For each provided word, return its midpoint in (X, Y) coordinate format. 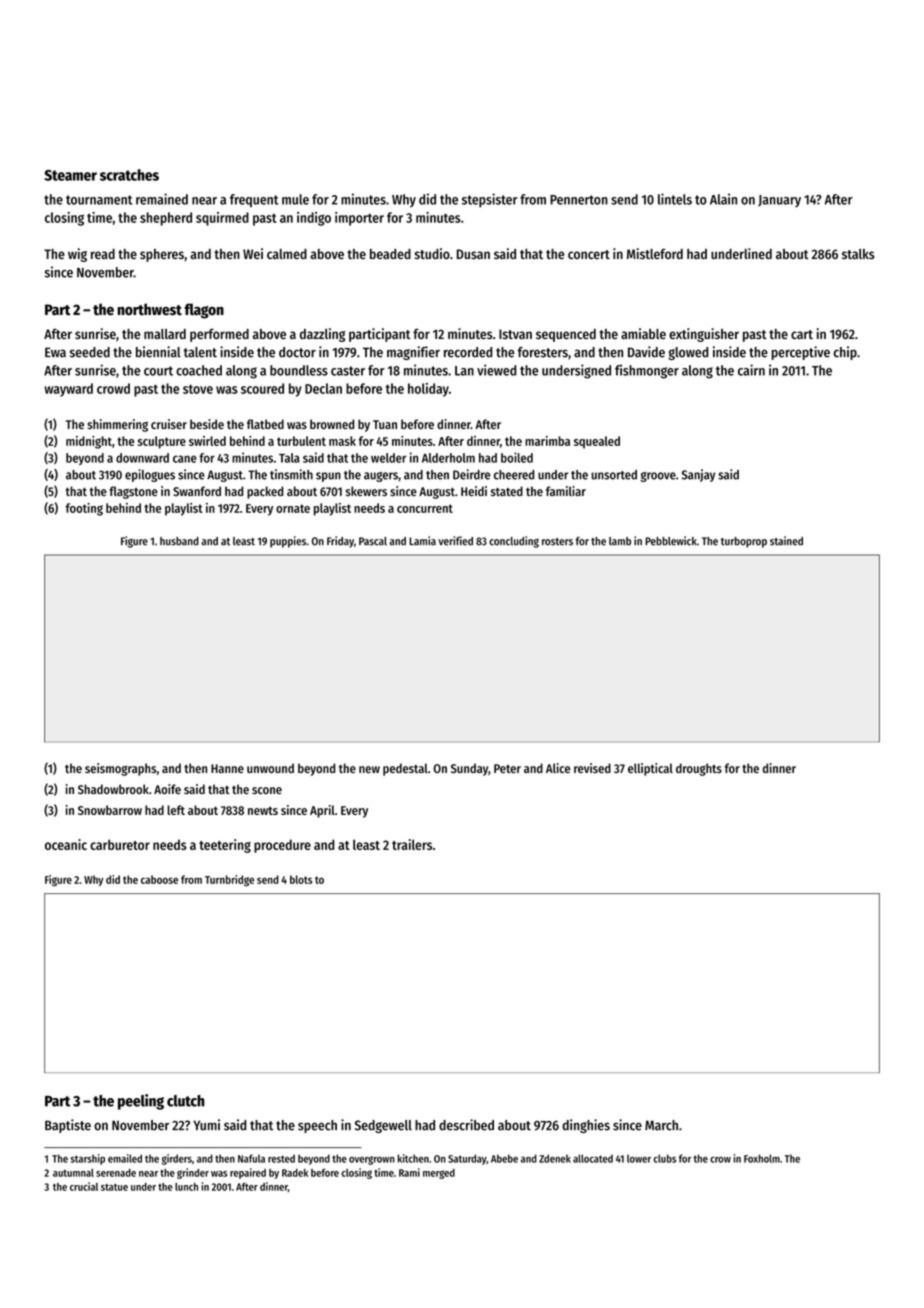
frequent (254, 201)
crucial (84, 1186)
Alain (723, 199)
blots (301, 879)
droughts (699, 769)
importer (359, 219)
